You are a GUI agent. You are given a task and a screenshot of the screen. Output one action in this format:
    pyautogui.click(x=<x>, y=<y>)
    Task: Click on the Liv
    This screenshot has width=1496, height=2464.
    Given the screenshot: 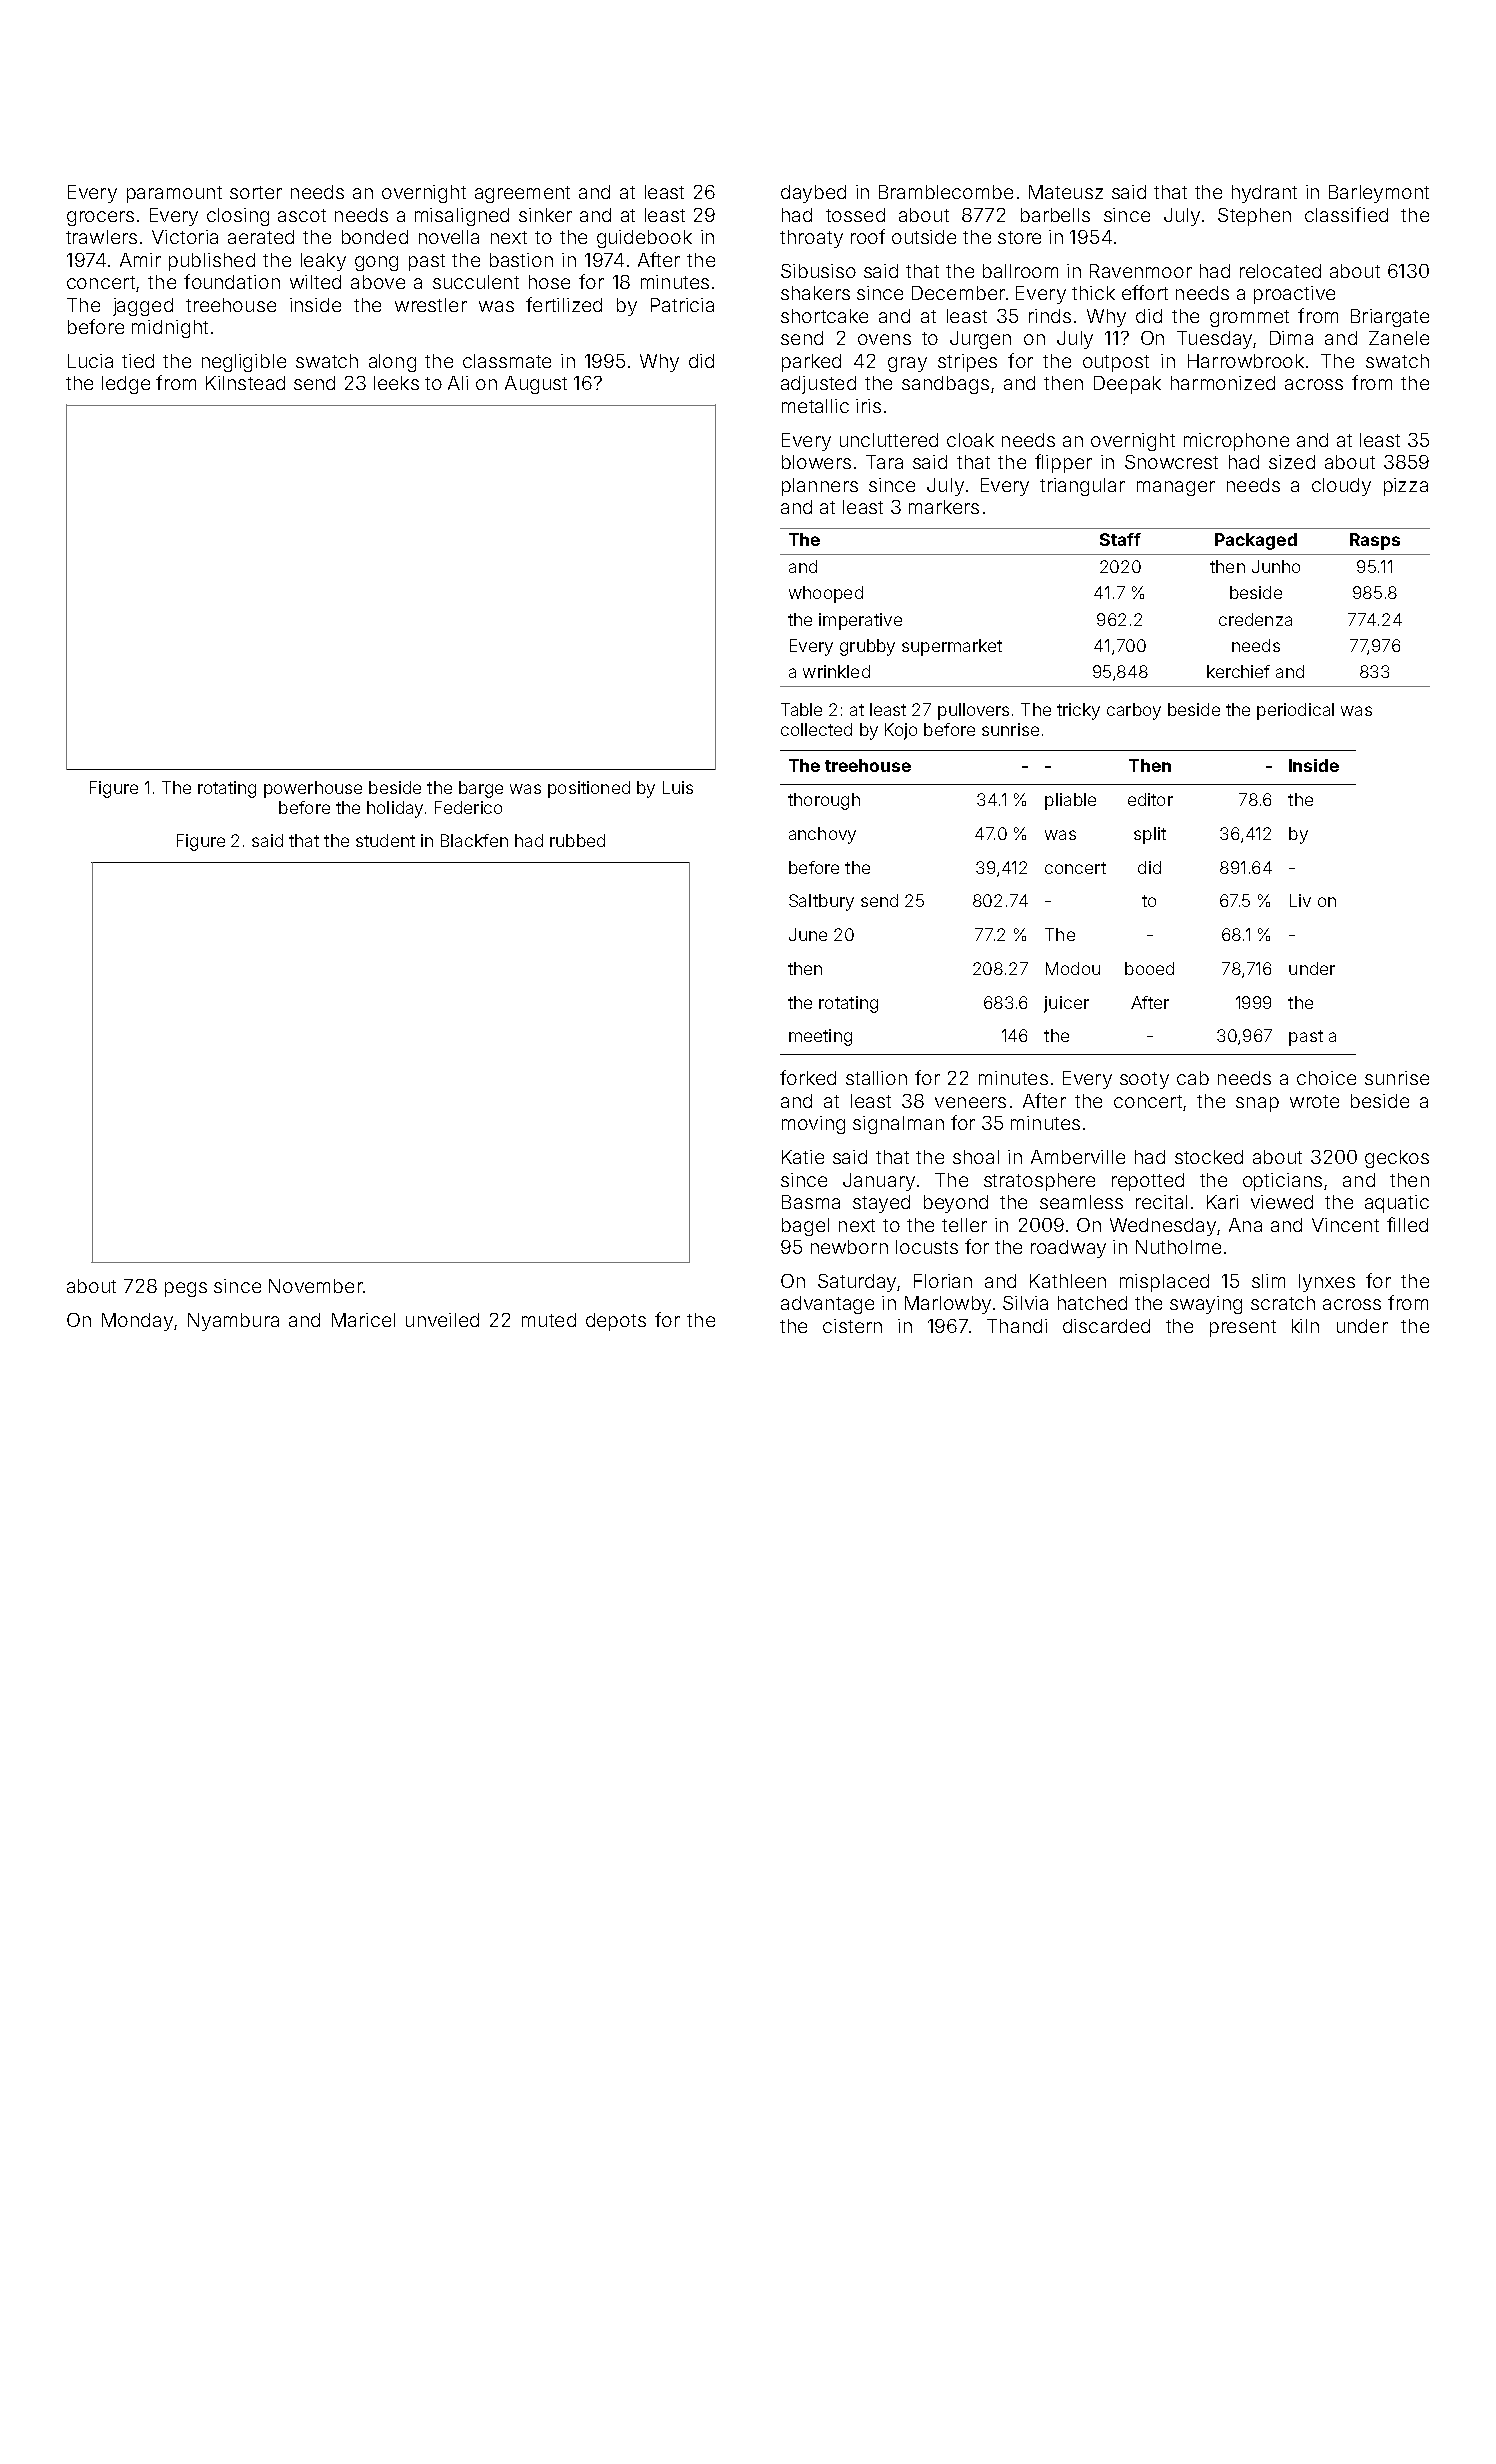 What is the action you would take?
    pyautogui.click(x=1300, y=900)
